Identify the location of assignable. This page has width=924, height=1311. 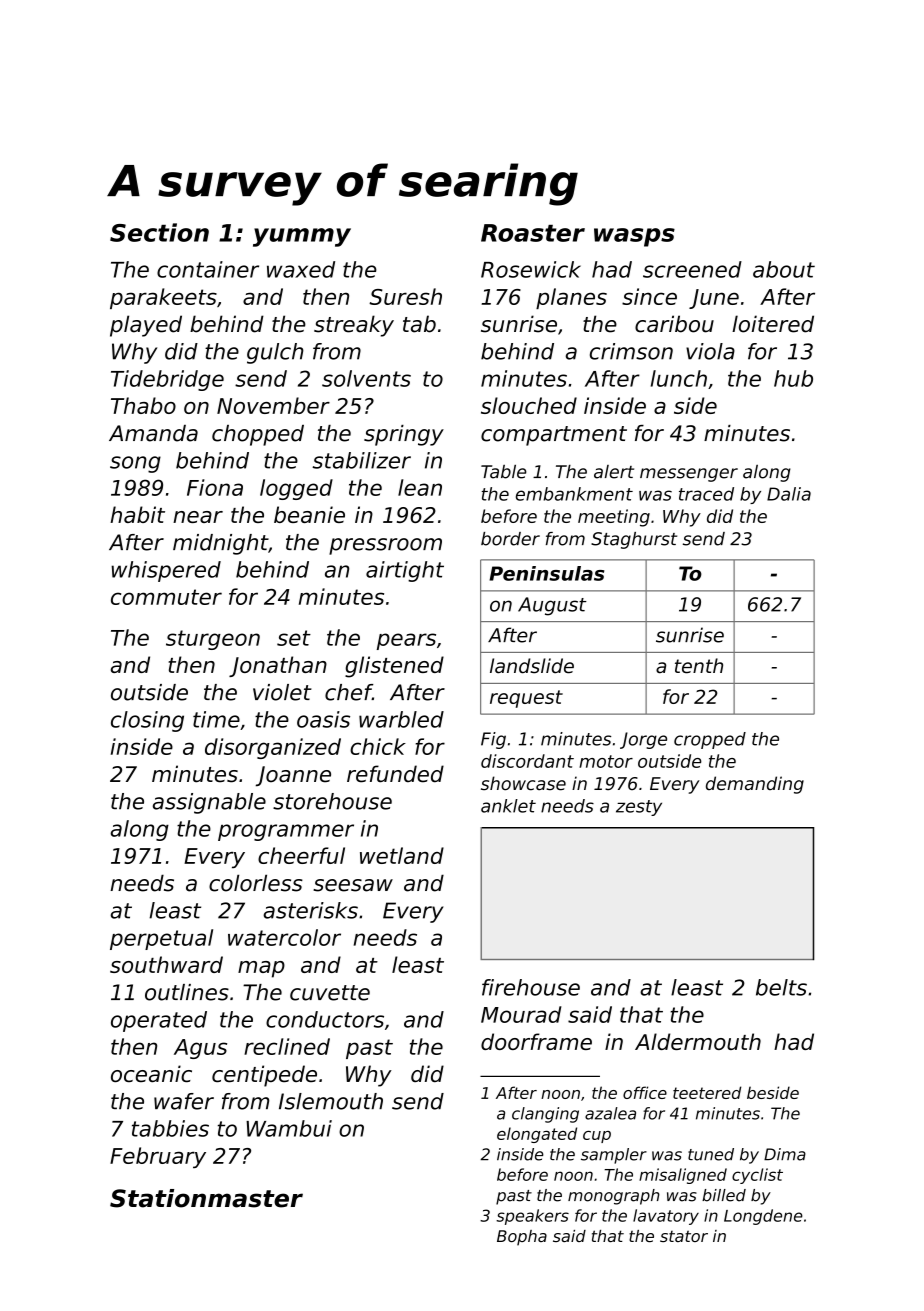
(209, 803).
